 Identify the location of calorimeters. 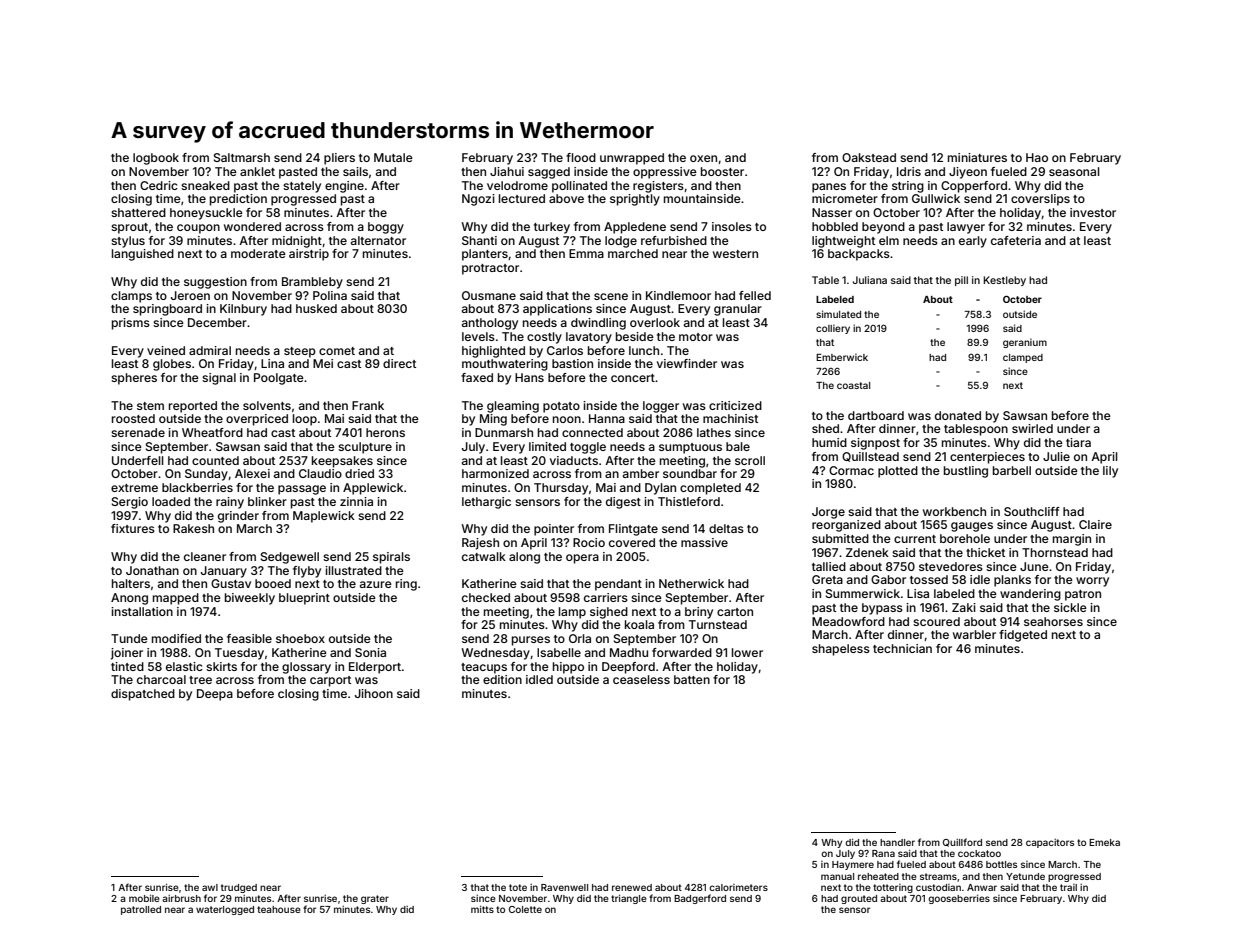
(738, 887).
